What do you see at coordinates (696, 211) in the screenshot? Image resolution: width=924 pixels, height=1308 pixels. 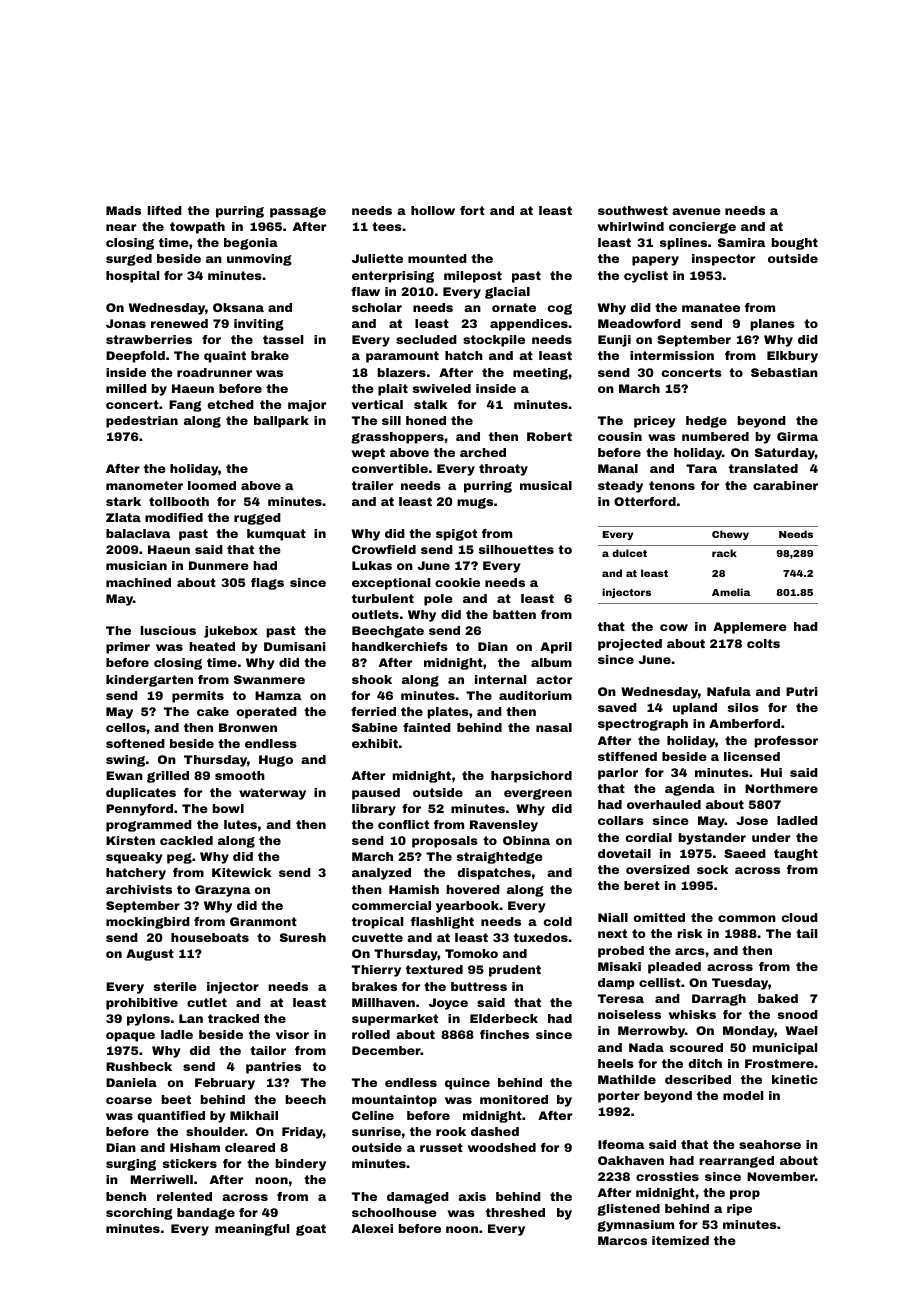 I see `avenue` at bounding box center [696, 211].
